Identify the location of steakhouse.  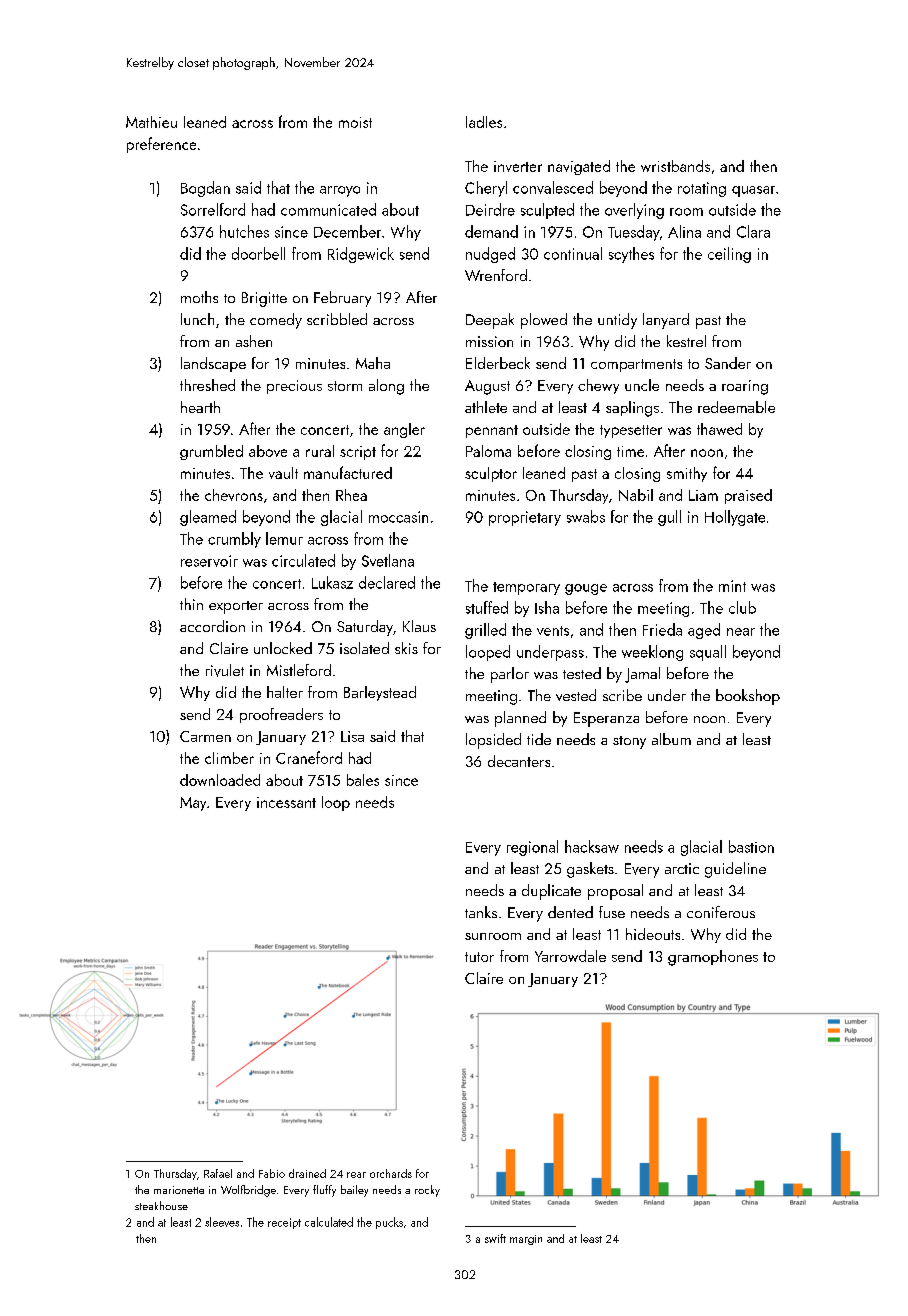
(161, 1205).
